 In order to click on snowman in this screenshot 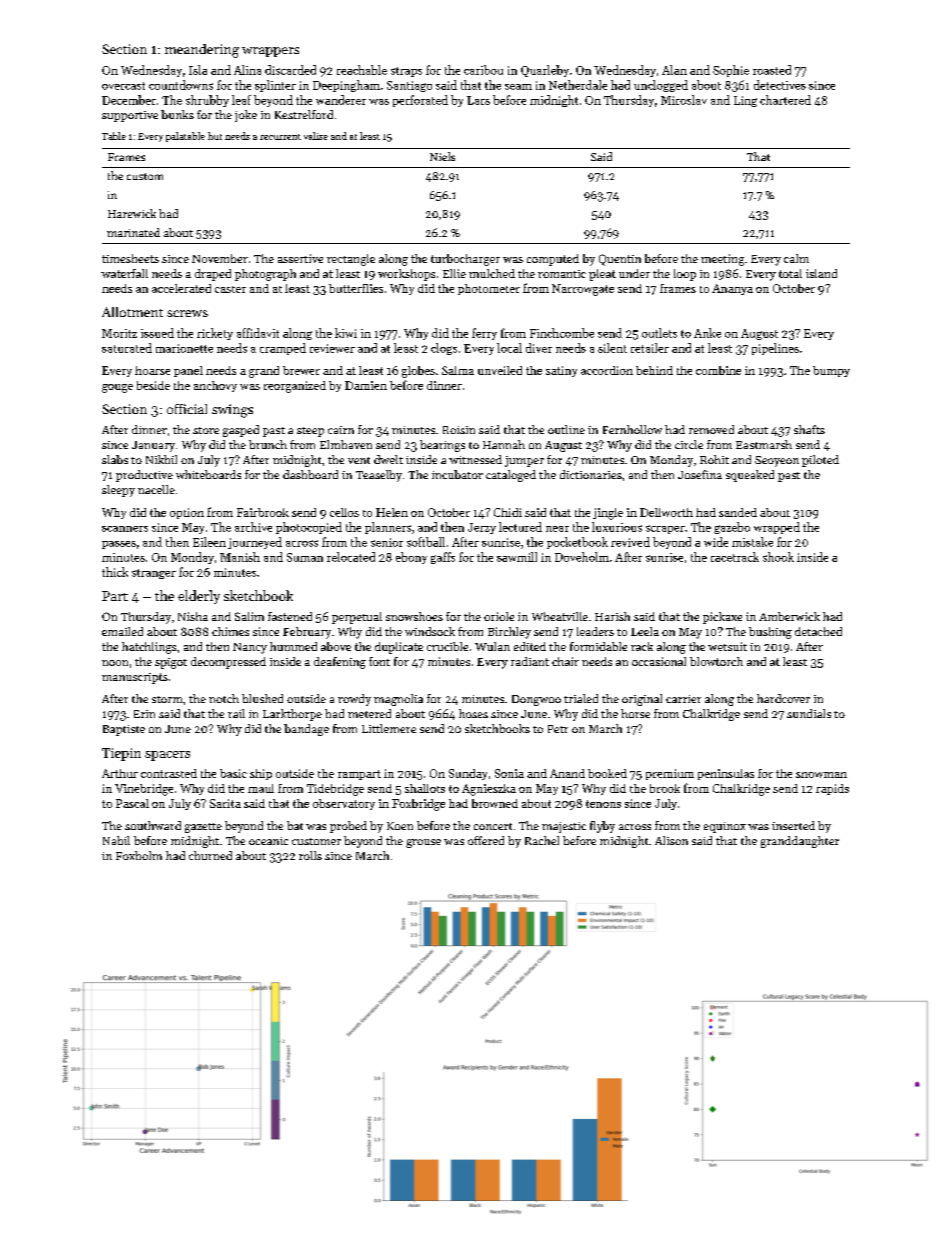, I will do `click(821, 775)`.
